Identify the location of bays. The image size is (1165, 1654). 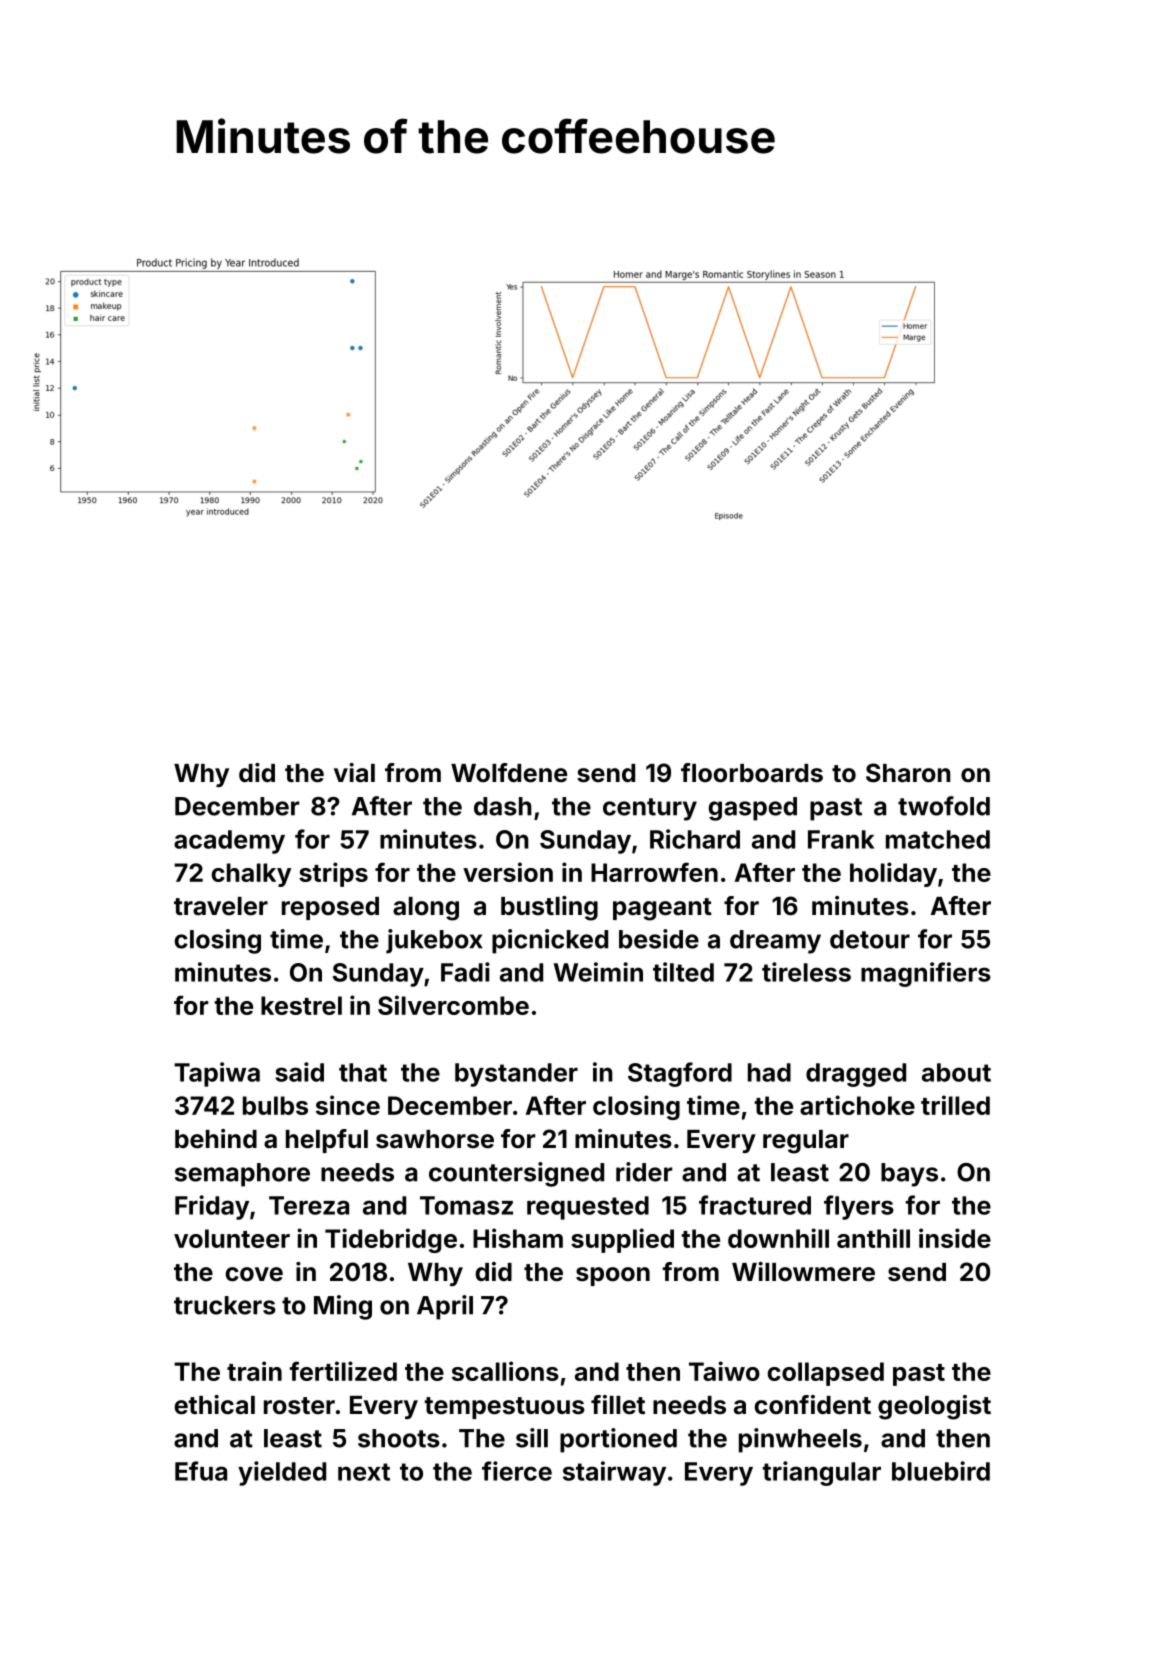
(909, 1175).
